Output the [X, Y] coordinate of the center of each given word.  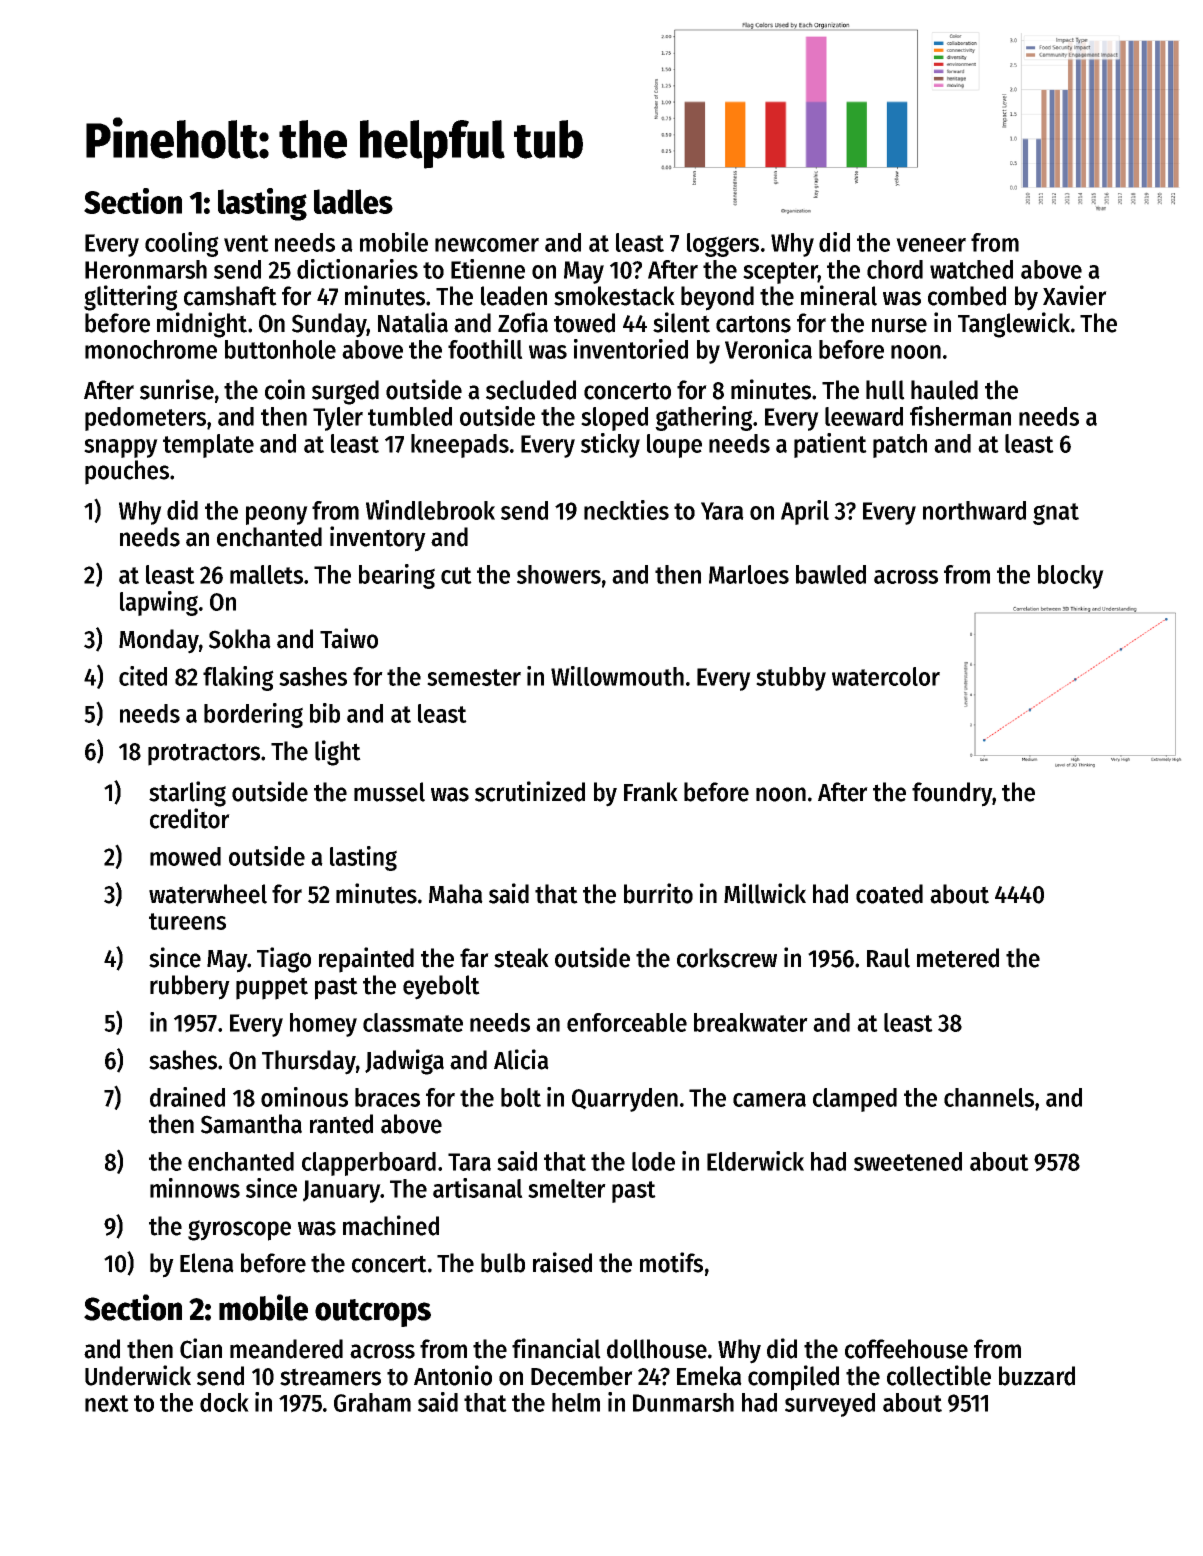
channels [989, 1097]
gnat [1056, 514]
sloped [614, 419]
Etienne [488, 269]
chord [895, 269]
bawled [831, 574]
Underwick [138, 1375]
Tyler [338, 419]
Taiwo [349, 638]
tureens [187, 921]
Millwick [765, 893]
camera [769, 1100]
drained [187, 1097]
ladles [353, 201]
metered [958, 958]
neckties [626, 510]
